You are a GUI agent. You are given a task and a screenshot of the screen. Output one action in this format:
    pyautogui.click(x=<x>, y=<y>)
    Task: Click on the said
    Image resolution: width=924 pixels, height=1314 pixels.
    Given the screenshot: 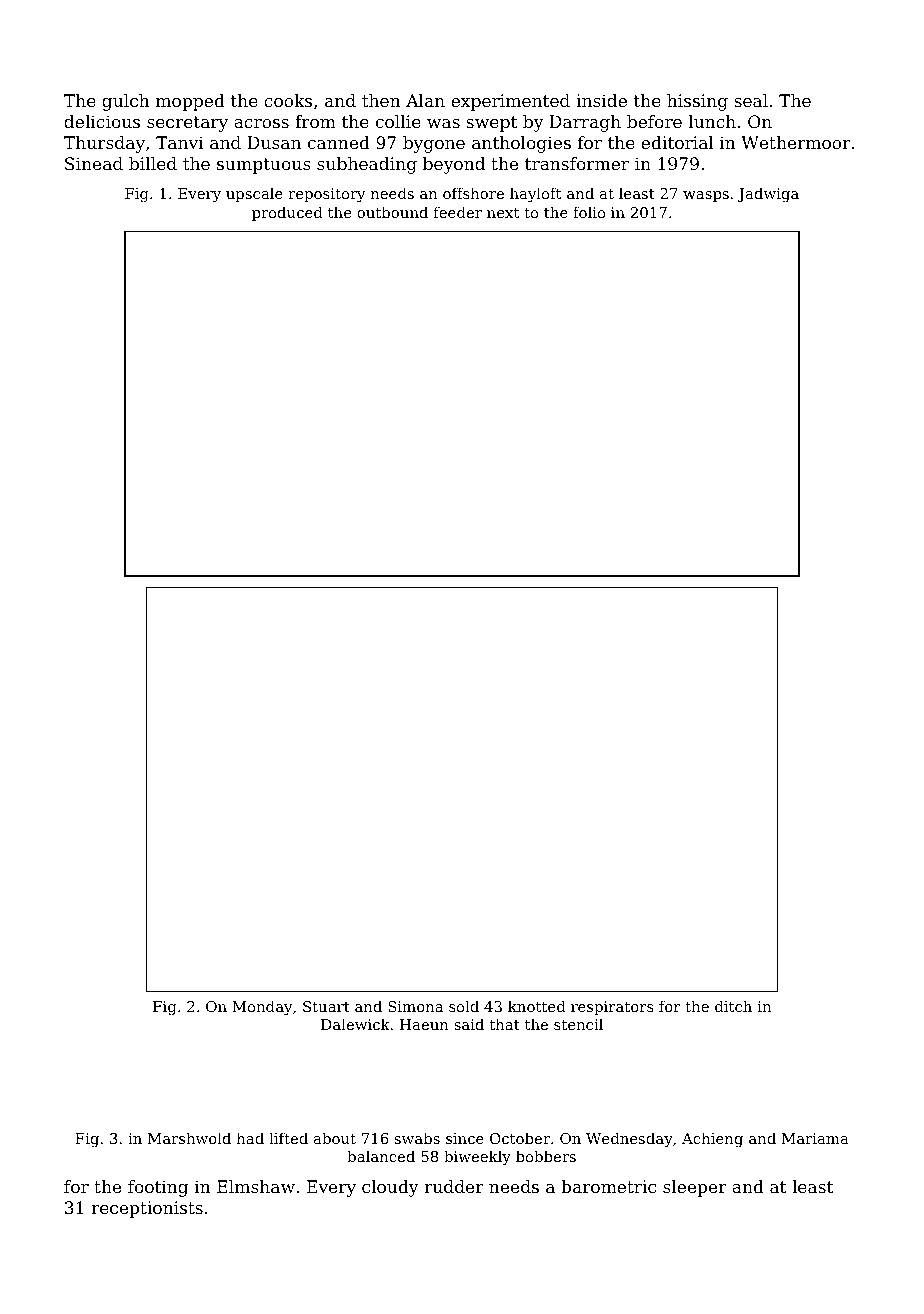 What is the action you would take?
    pyautogui.click(x=469, y=1024)
